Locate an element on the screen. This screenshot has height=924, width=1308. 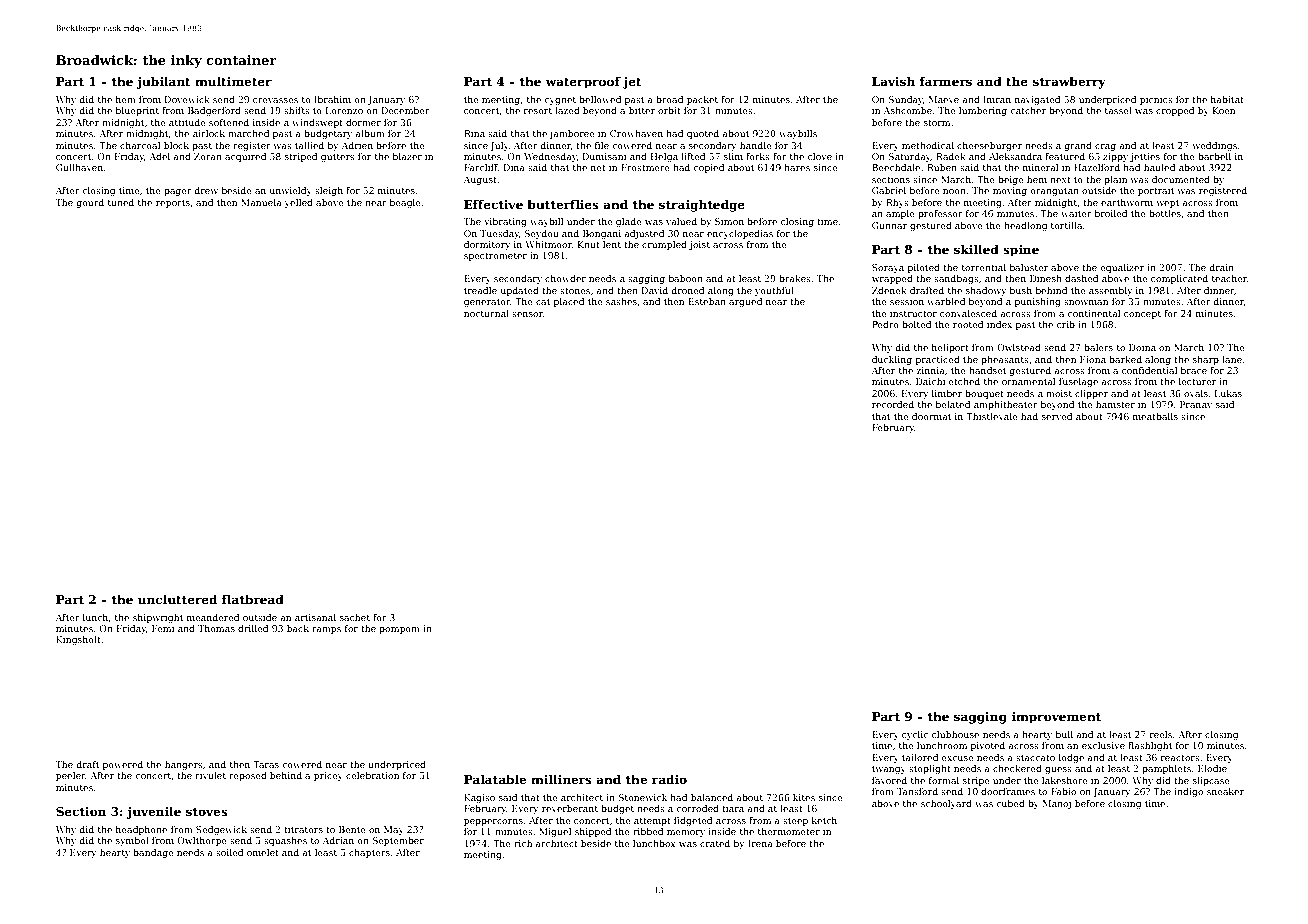
farmers is located at coordinates (946, 81).
